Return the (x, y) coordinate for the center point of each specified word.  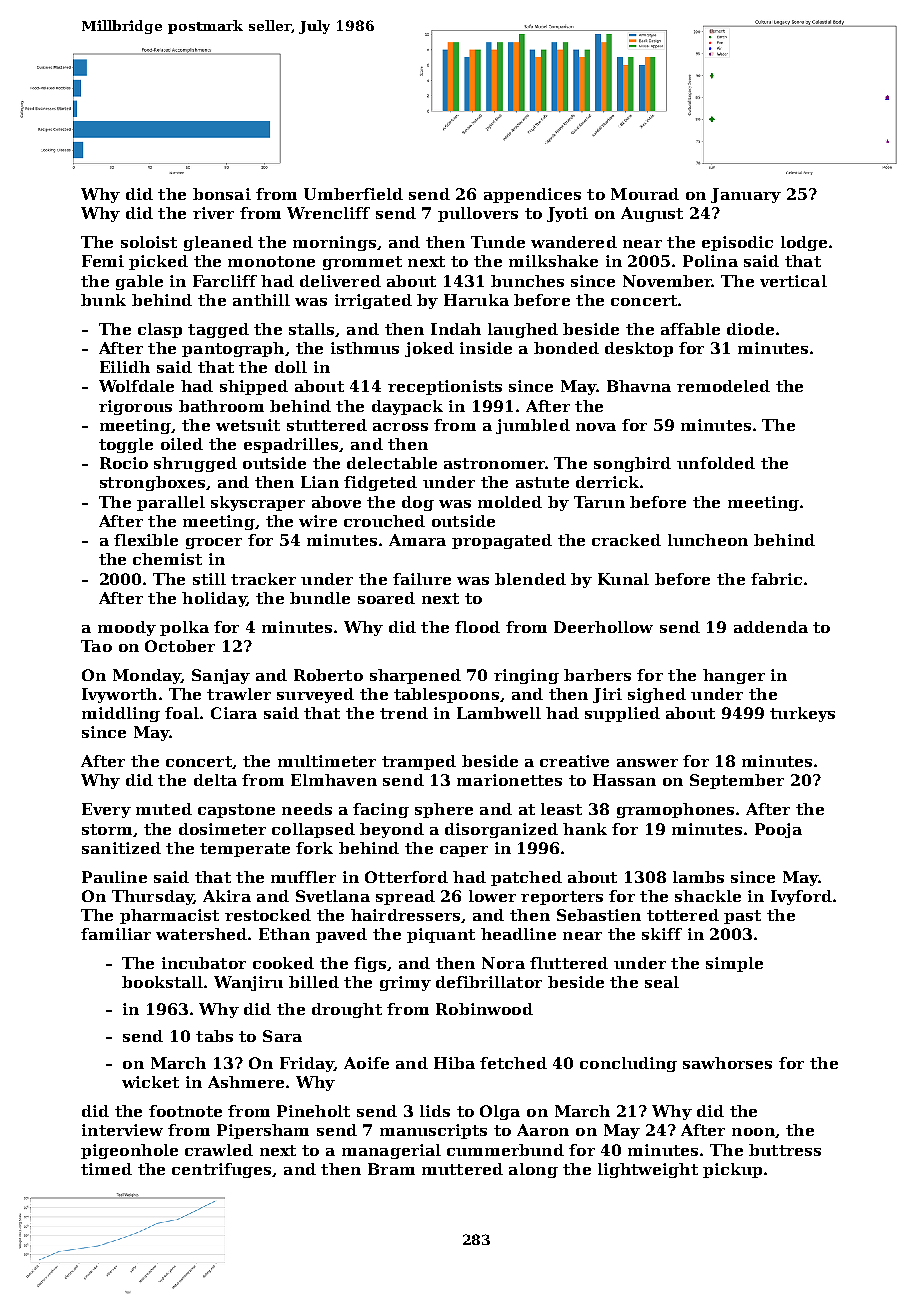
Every (106, 810)
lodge (804, 243)
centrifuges (221, 1170)
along (533, 1170)
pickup (732, 1170)
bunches (527, 281)
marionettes (509, 780)
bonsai (222, 194)
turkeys (802, 714)
